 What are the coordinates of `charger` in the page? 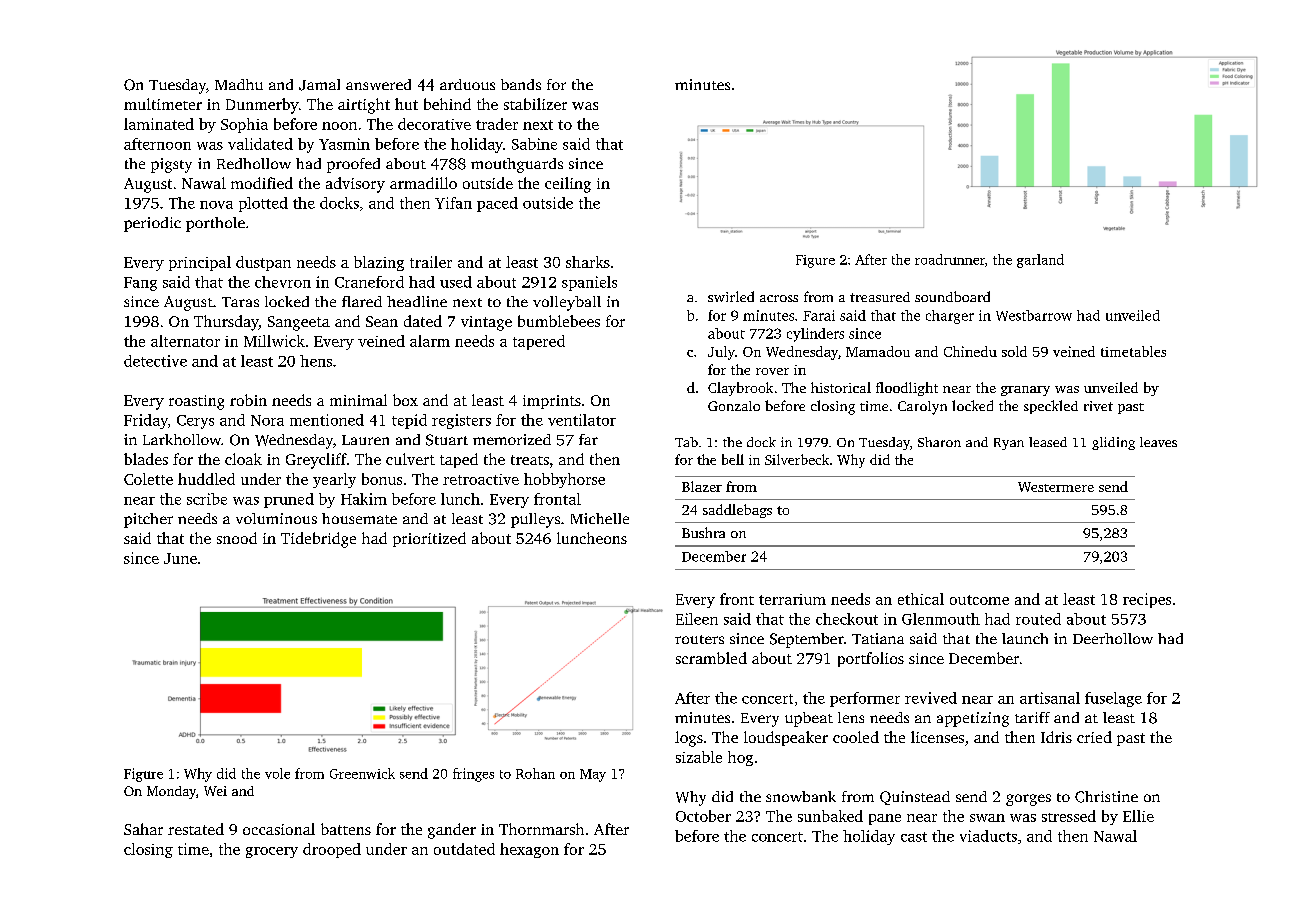 It's located at (950, 317).
